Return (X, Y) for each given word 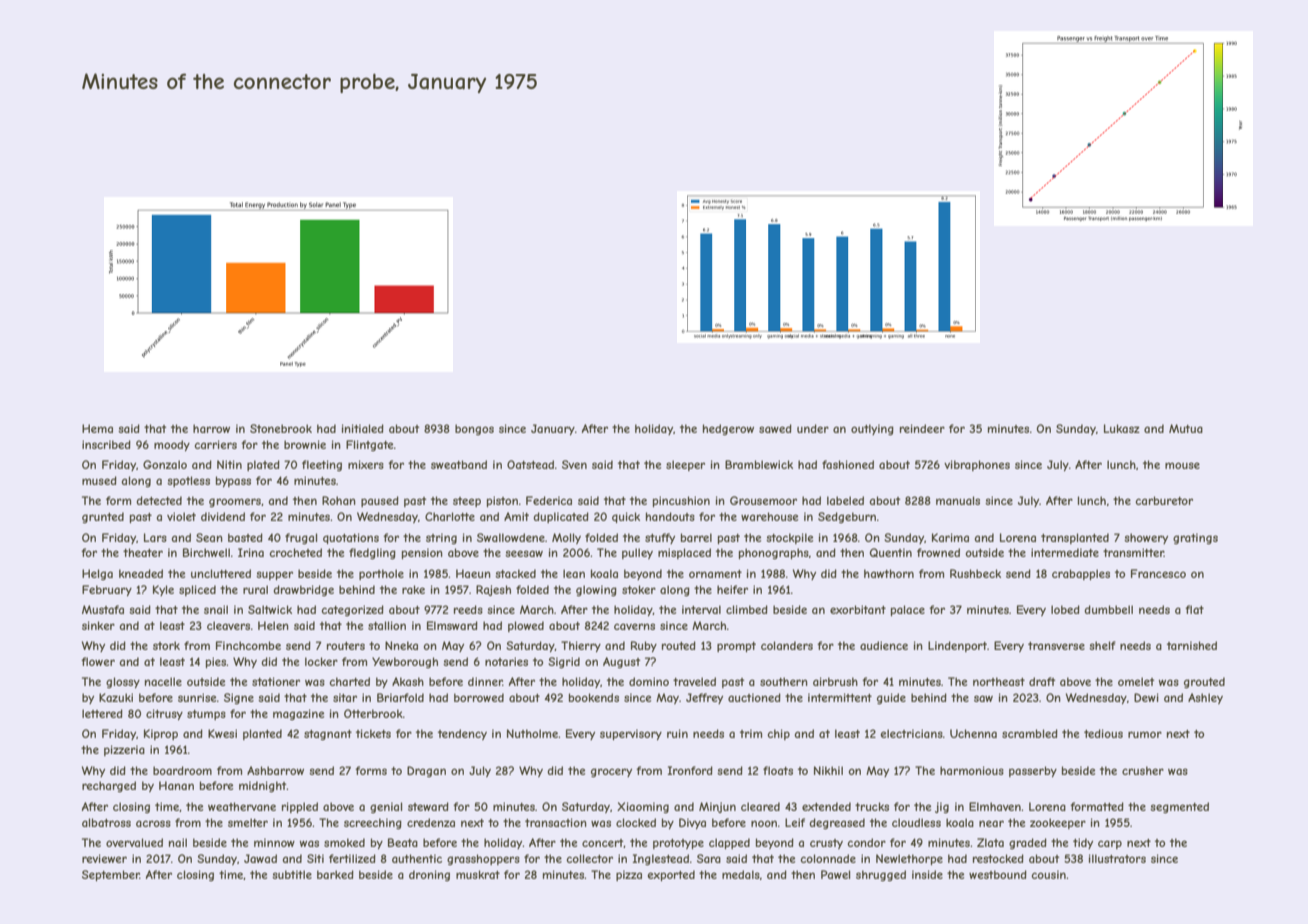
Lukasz (1122, 428)
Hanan (176, 785)
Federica (549, 500)
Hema (97, 428)
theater (143, 552)
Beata (403, 842)
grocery (611, 772)
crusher (1143, 770)
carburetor (1164, 500)
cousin (1048, 874)
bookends (594, 697)
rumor (1145, 734)
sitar (345, 697)
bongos (474, 429)
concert (603, 843)
